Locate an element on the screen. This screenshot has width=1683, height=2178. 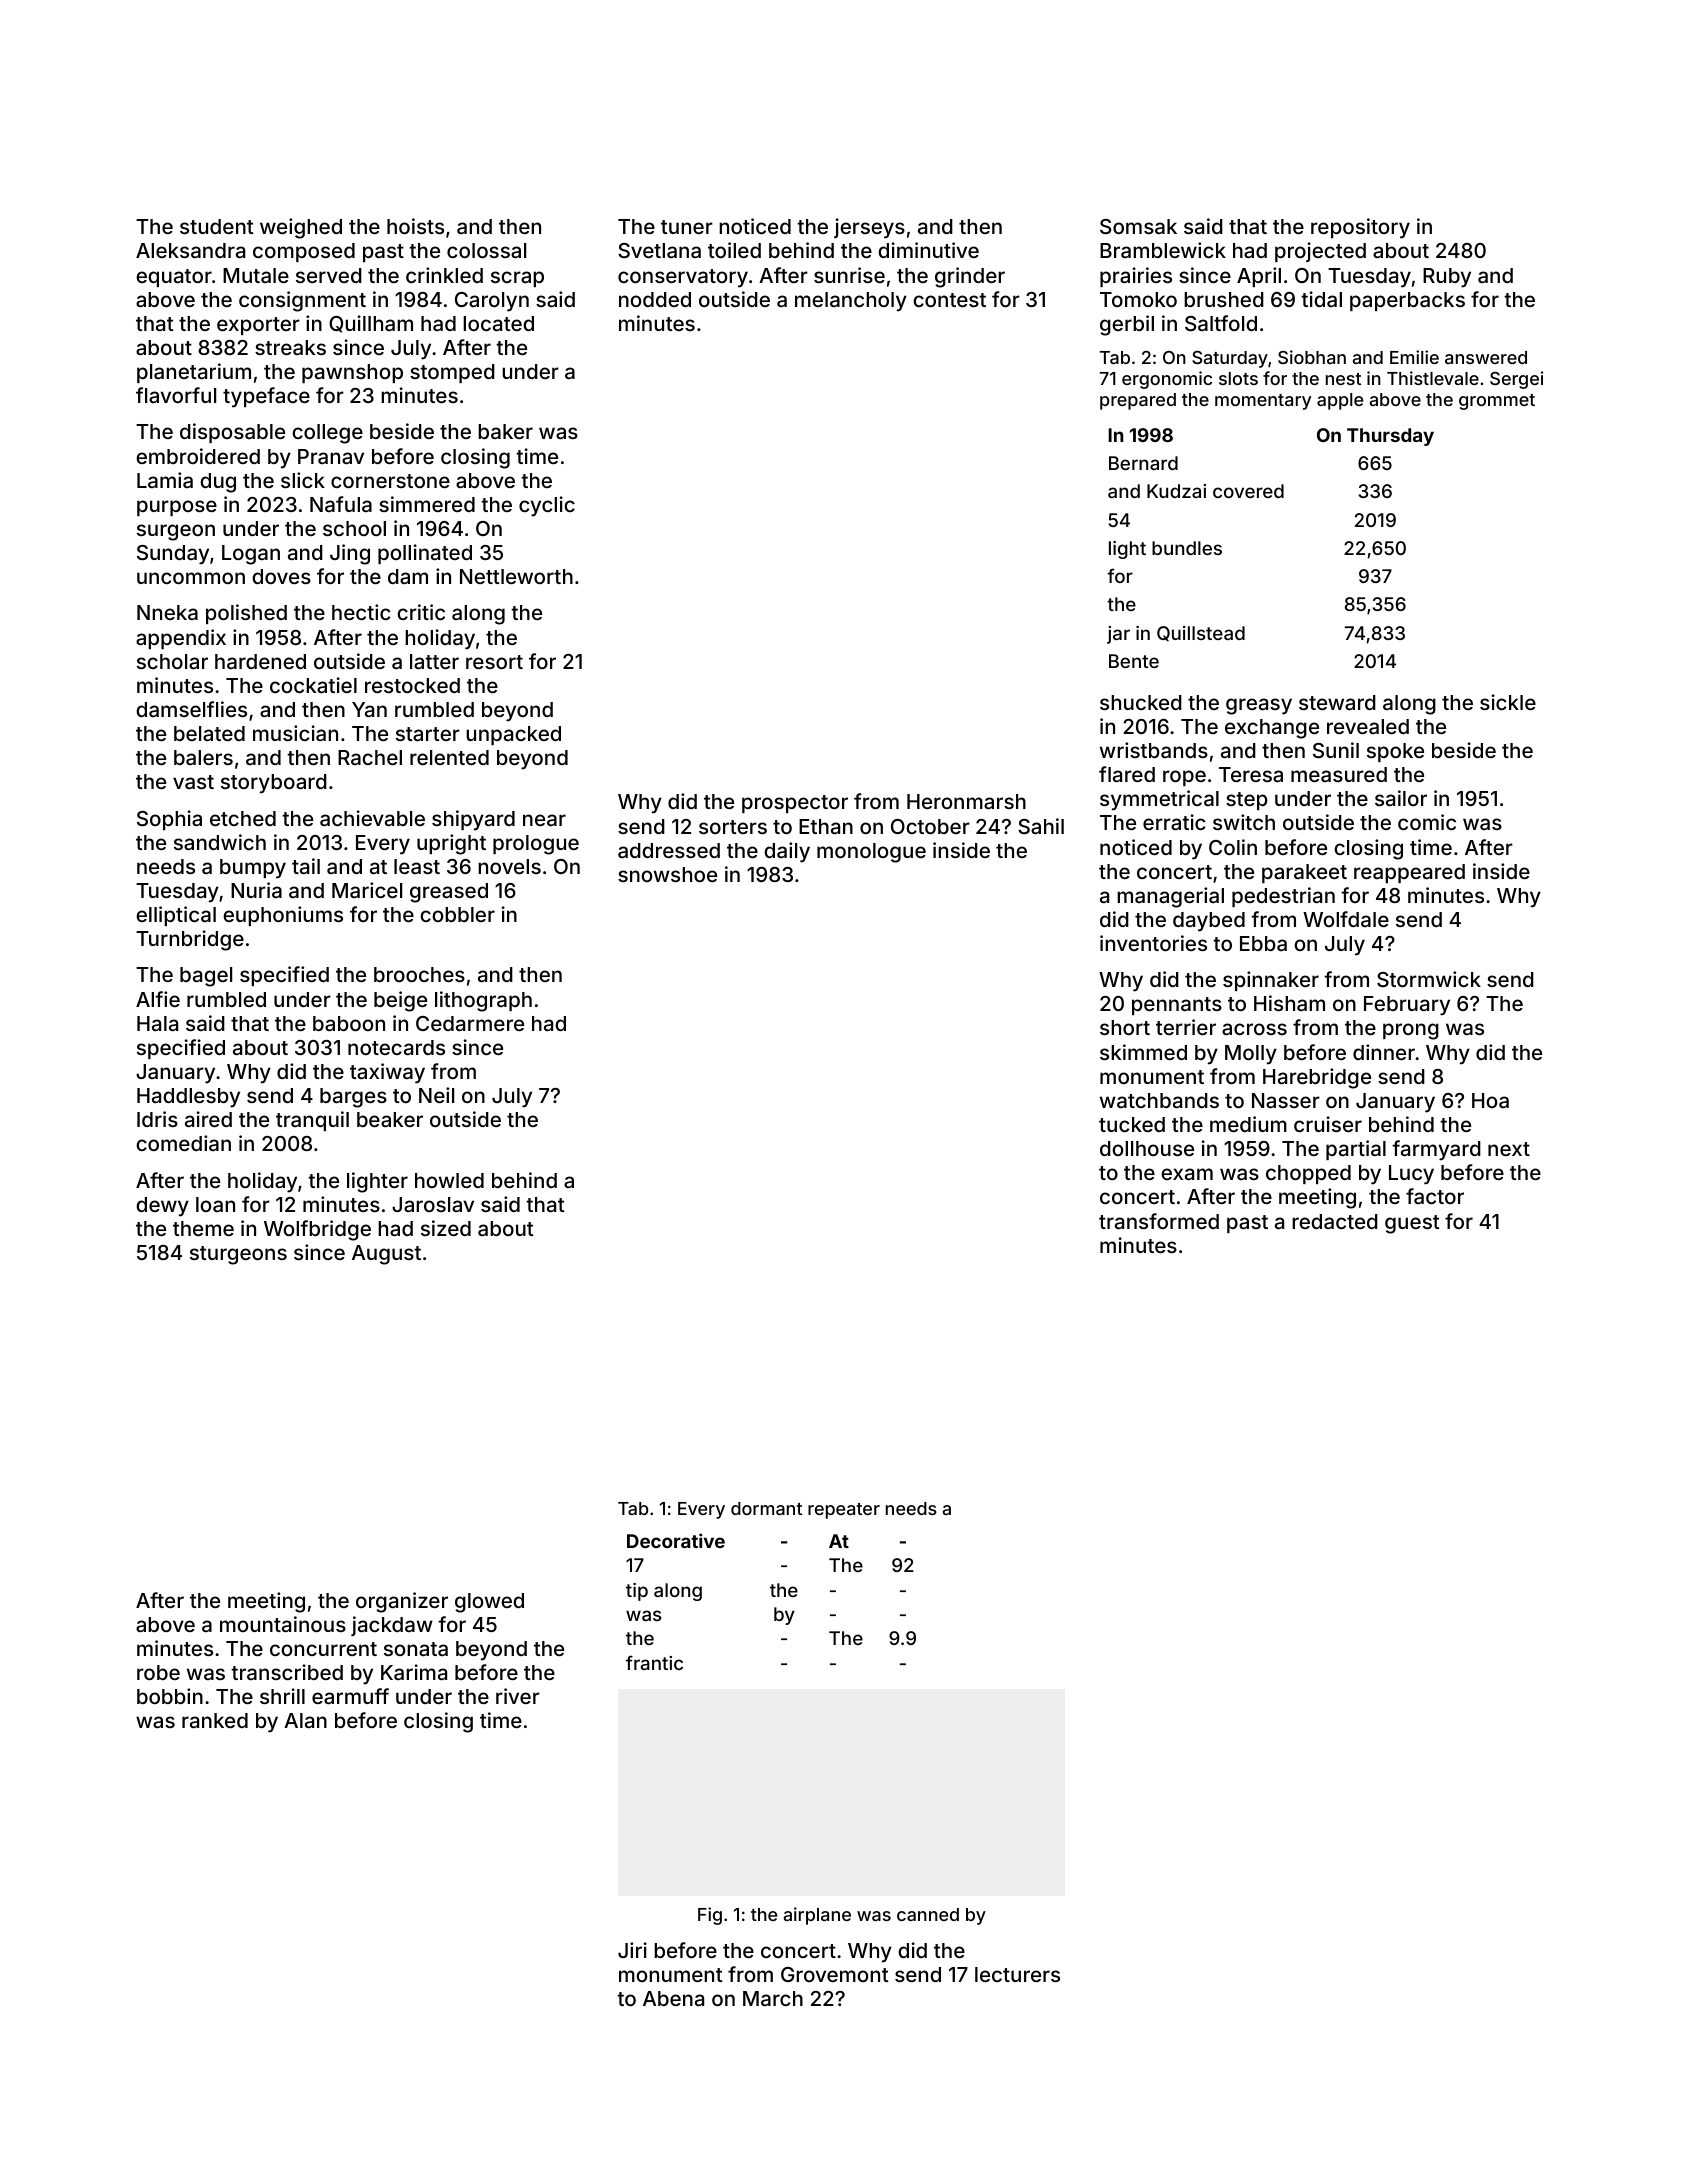
grommet is located at coordinates (1497, 402).
